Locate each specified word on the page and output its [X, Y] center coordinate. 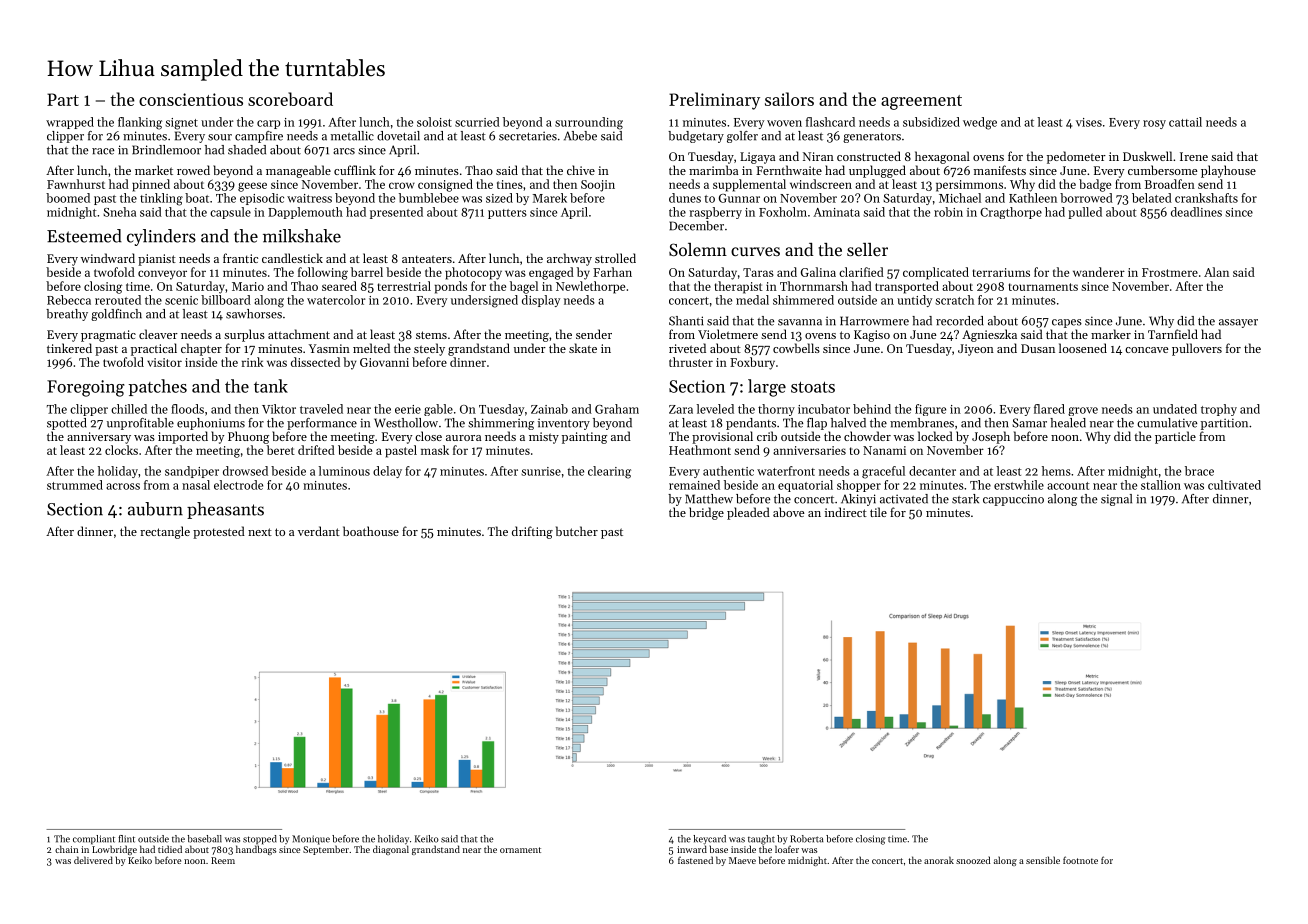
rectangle [165, 532]
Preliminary [714, 101]
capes [1067, 323]
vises [1089, 122]
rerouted [118, 300]
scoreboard [290, 99]
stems [431, 335]
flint [126, 839]
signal [1116, 500]
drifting [532, 532]
